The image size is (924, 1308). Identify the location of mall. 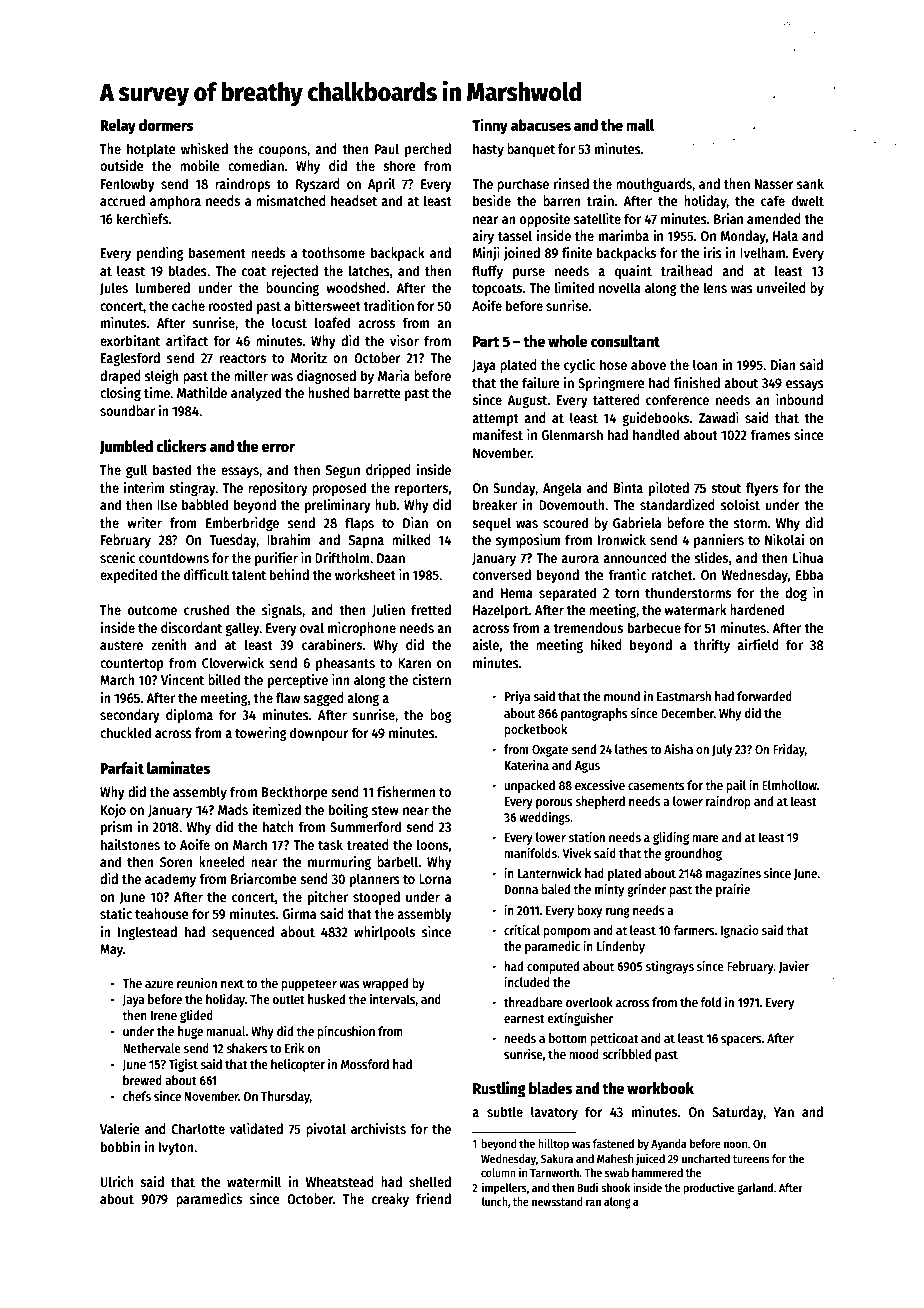
(640, 125).
